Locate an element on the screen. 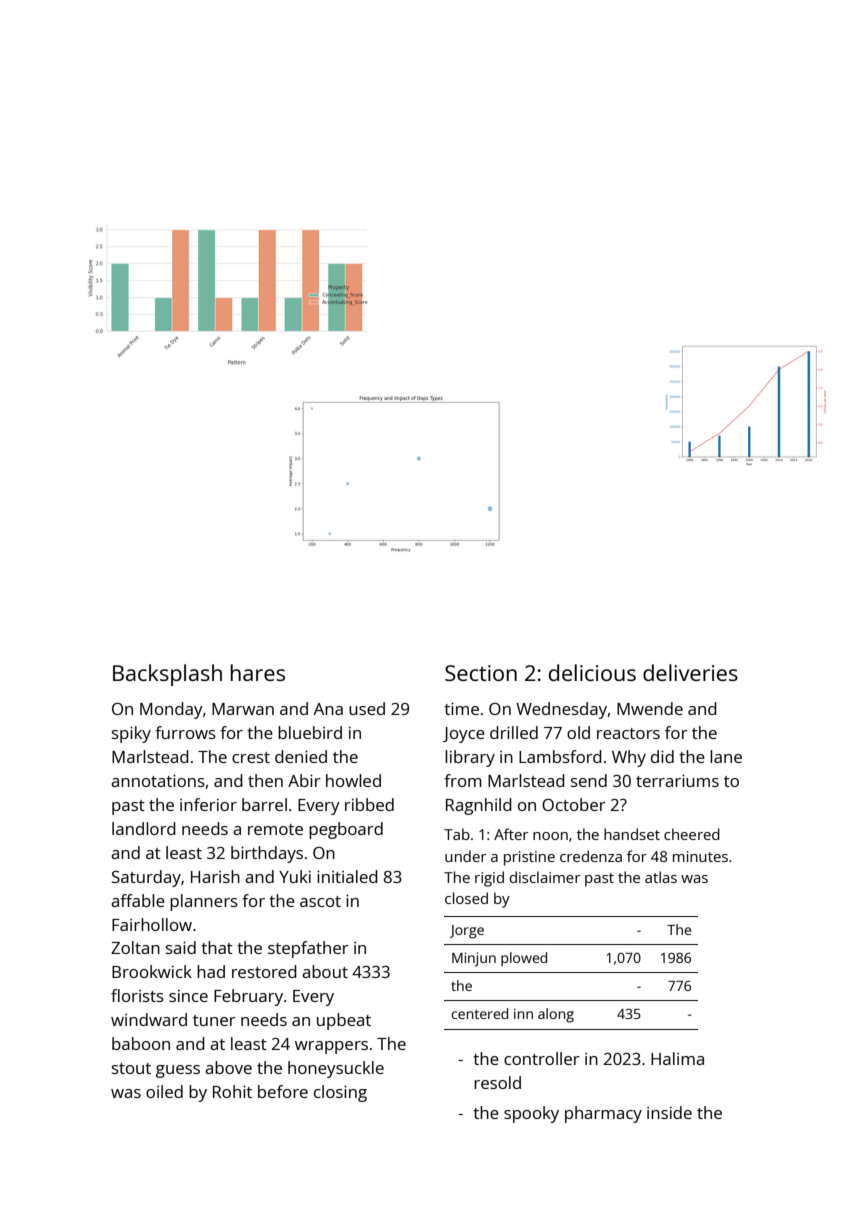  minutes is located at coordinates (700, 856).
